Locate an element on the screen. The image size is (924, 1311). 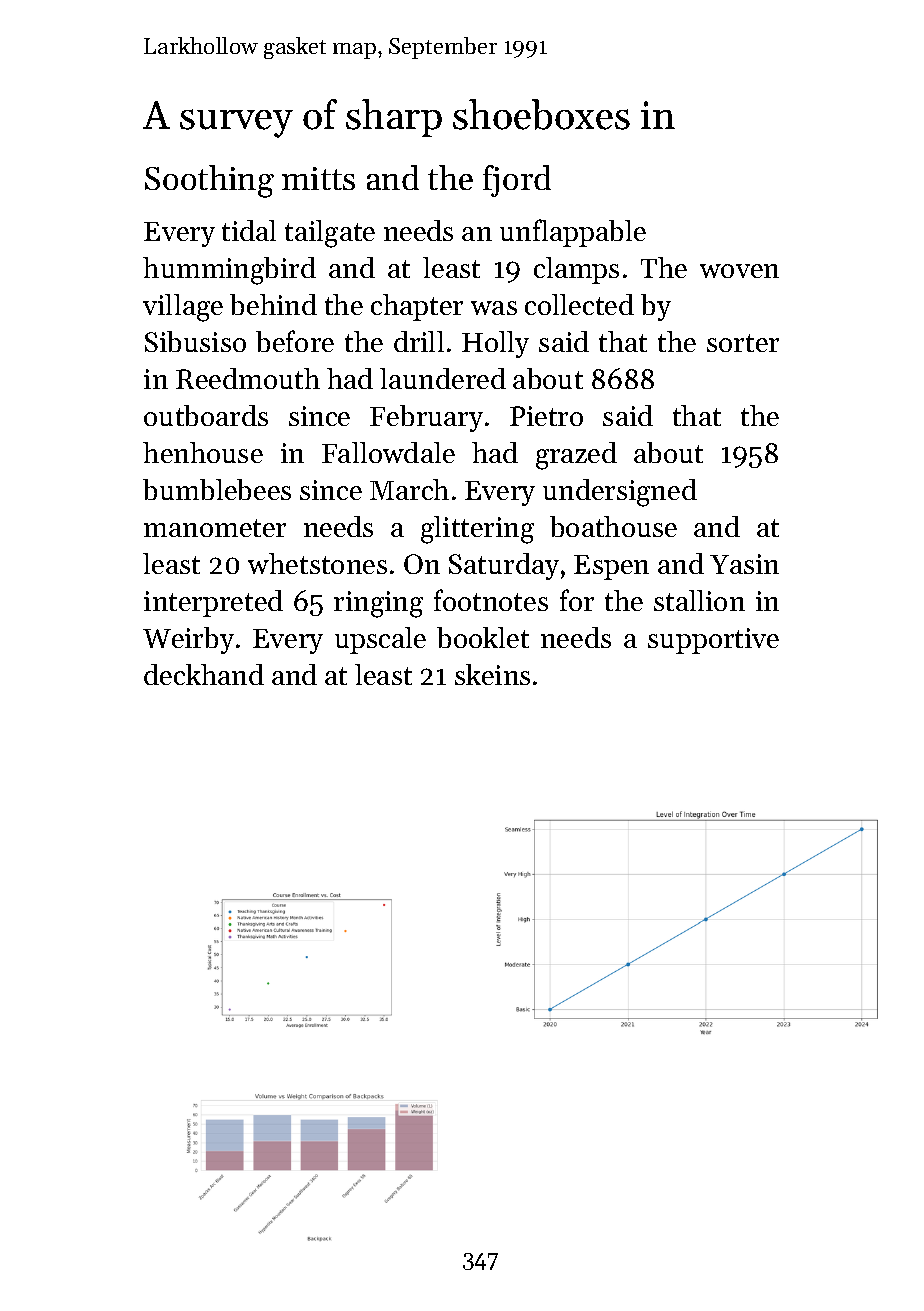
collected is located at coordinates (579, 304).
